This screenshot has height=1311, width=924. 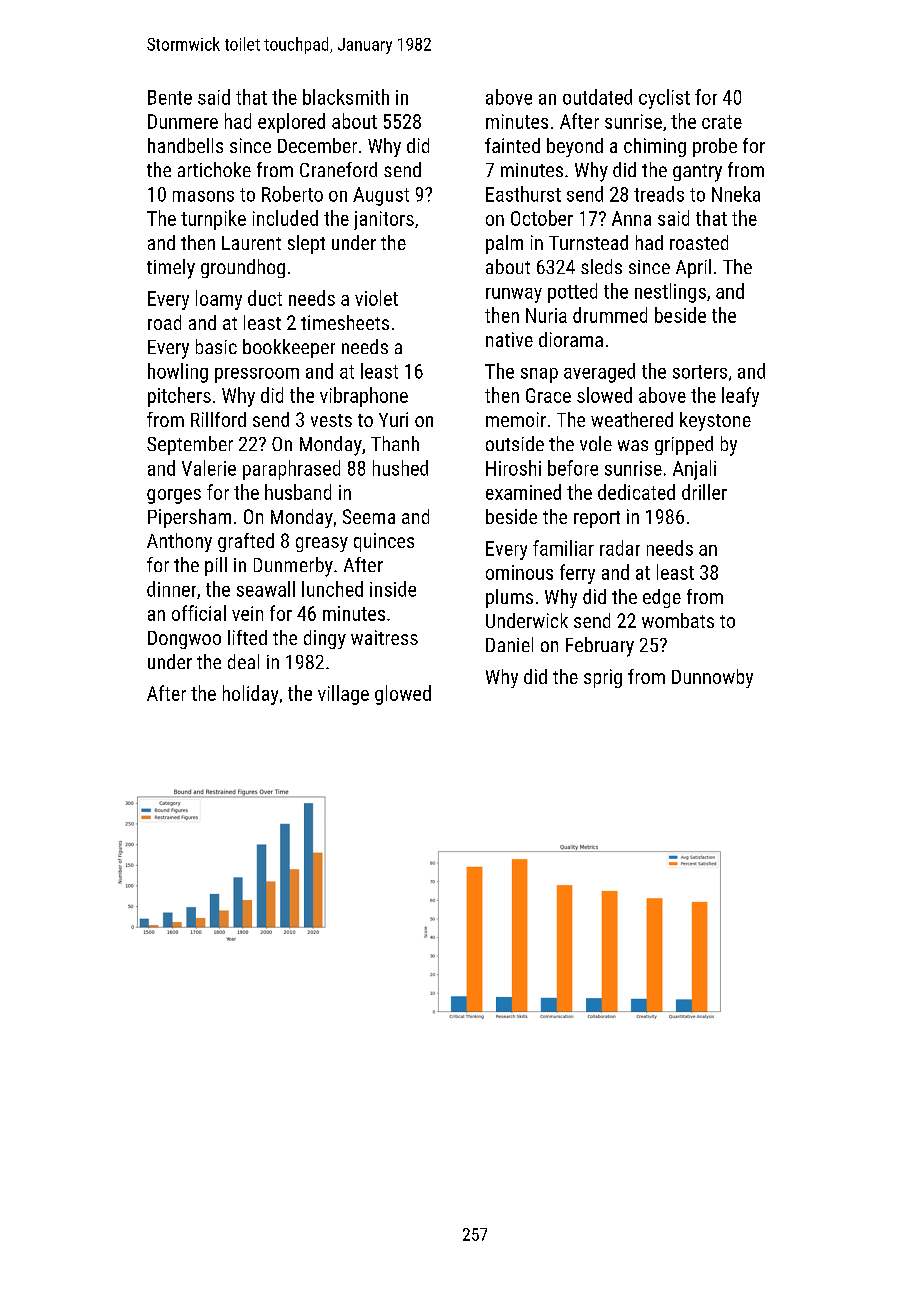 What do you see at coordinates (218, 419) in the screenshot?
I see `Rillford` at bounding box center [218, 419].
